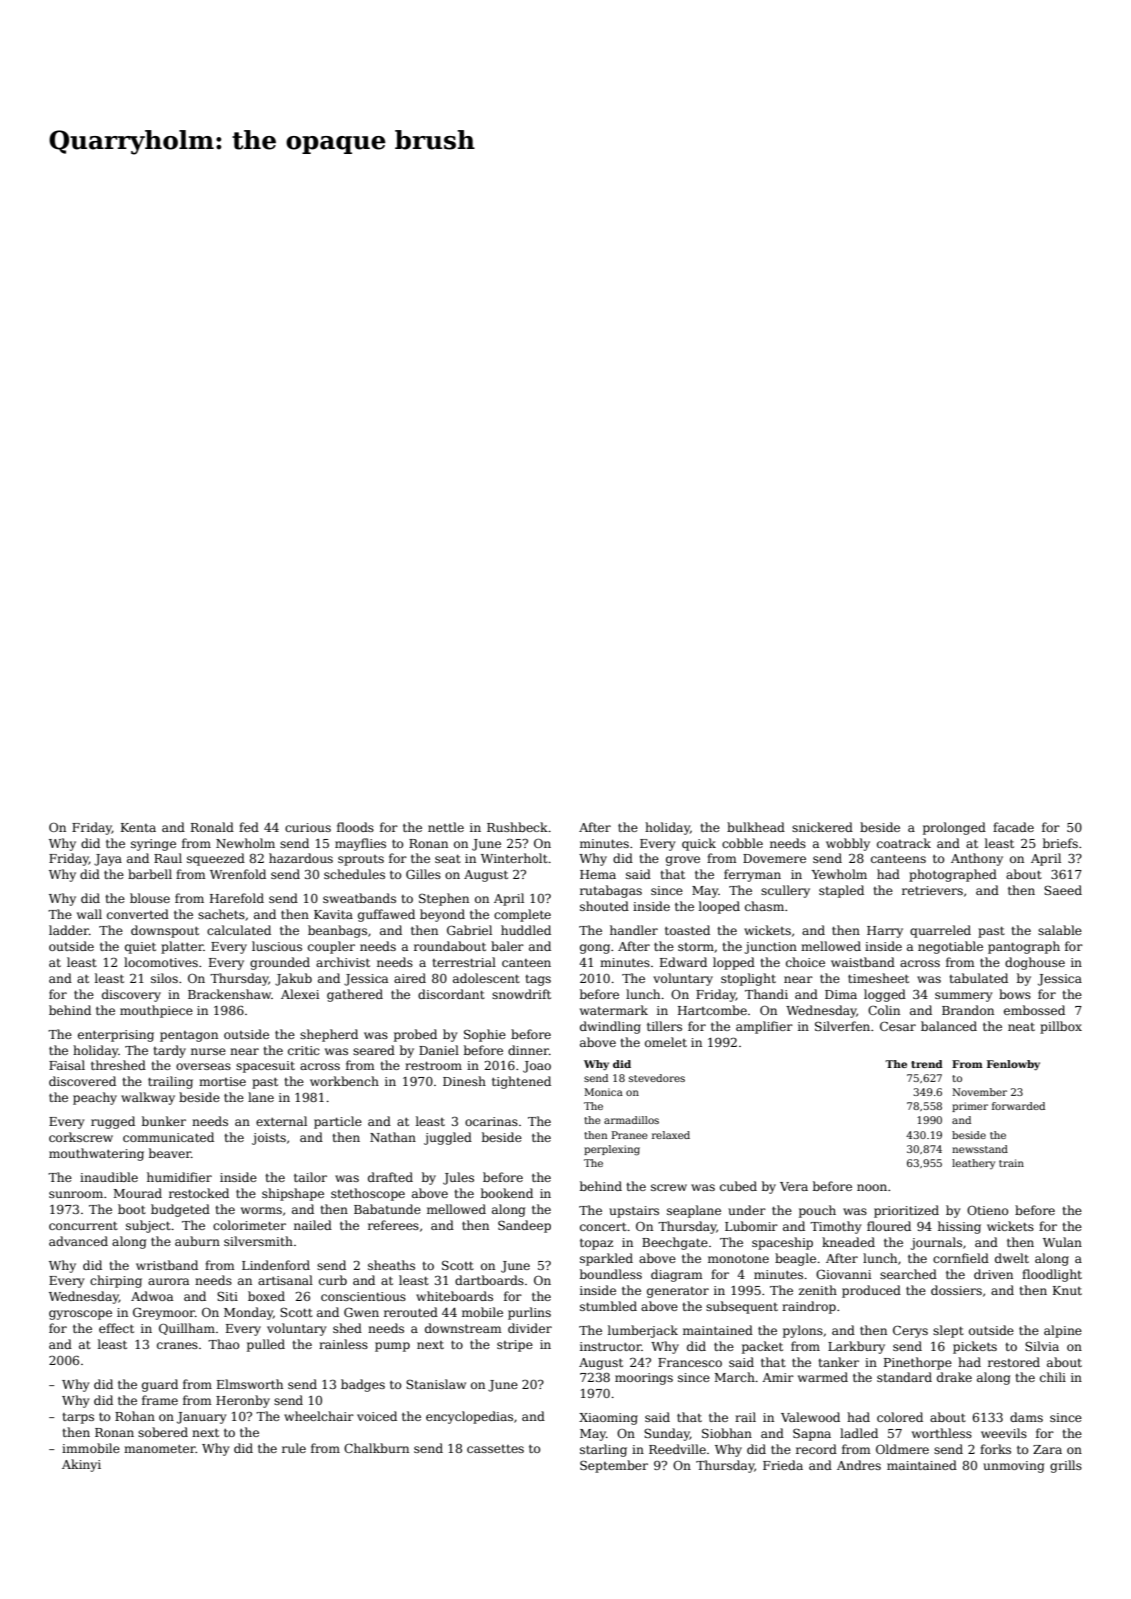 This image has height=1599, width=1131. What do you see at coordinates (131, 995) in the image?
I see `discovery` at bounding box center [131, 995].
